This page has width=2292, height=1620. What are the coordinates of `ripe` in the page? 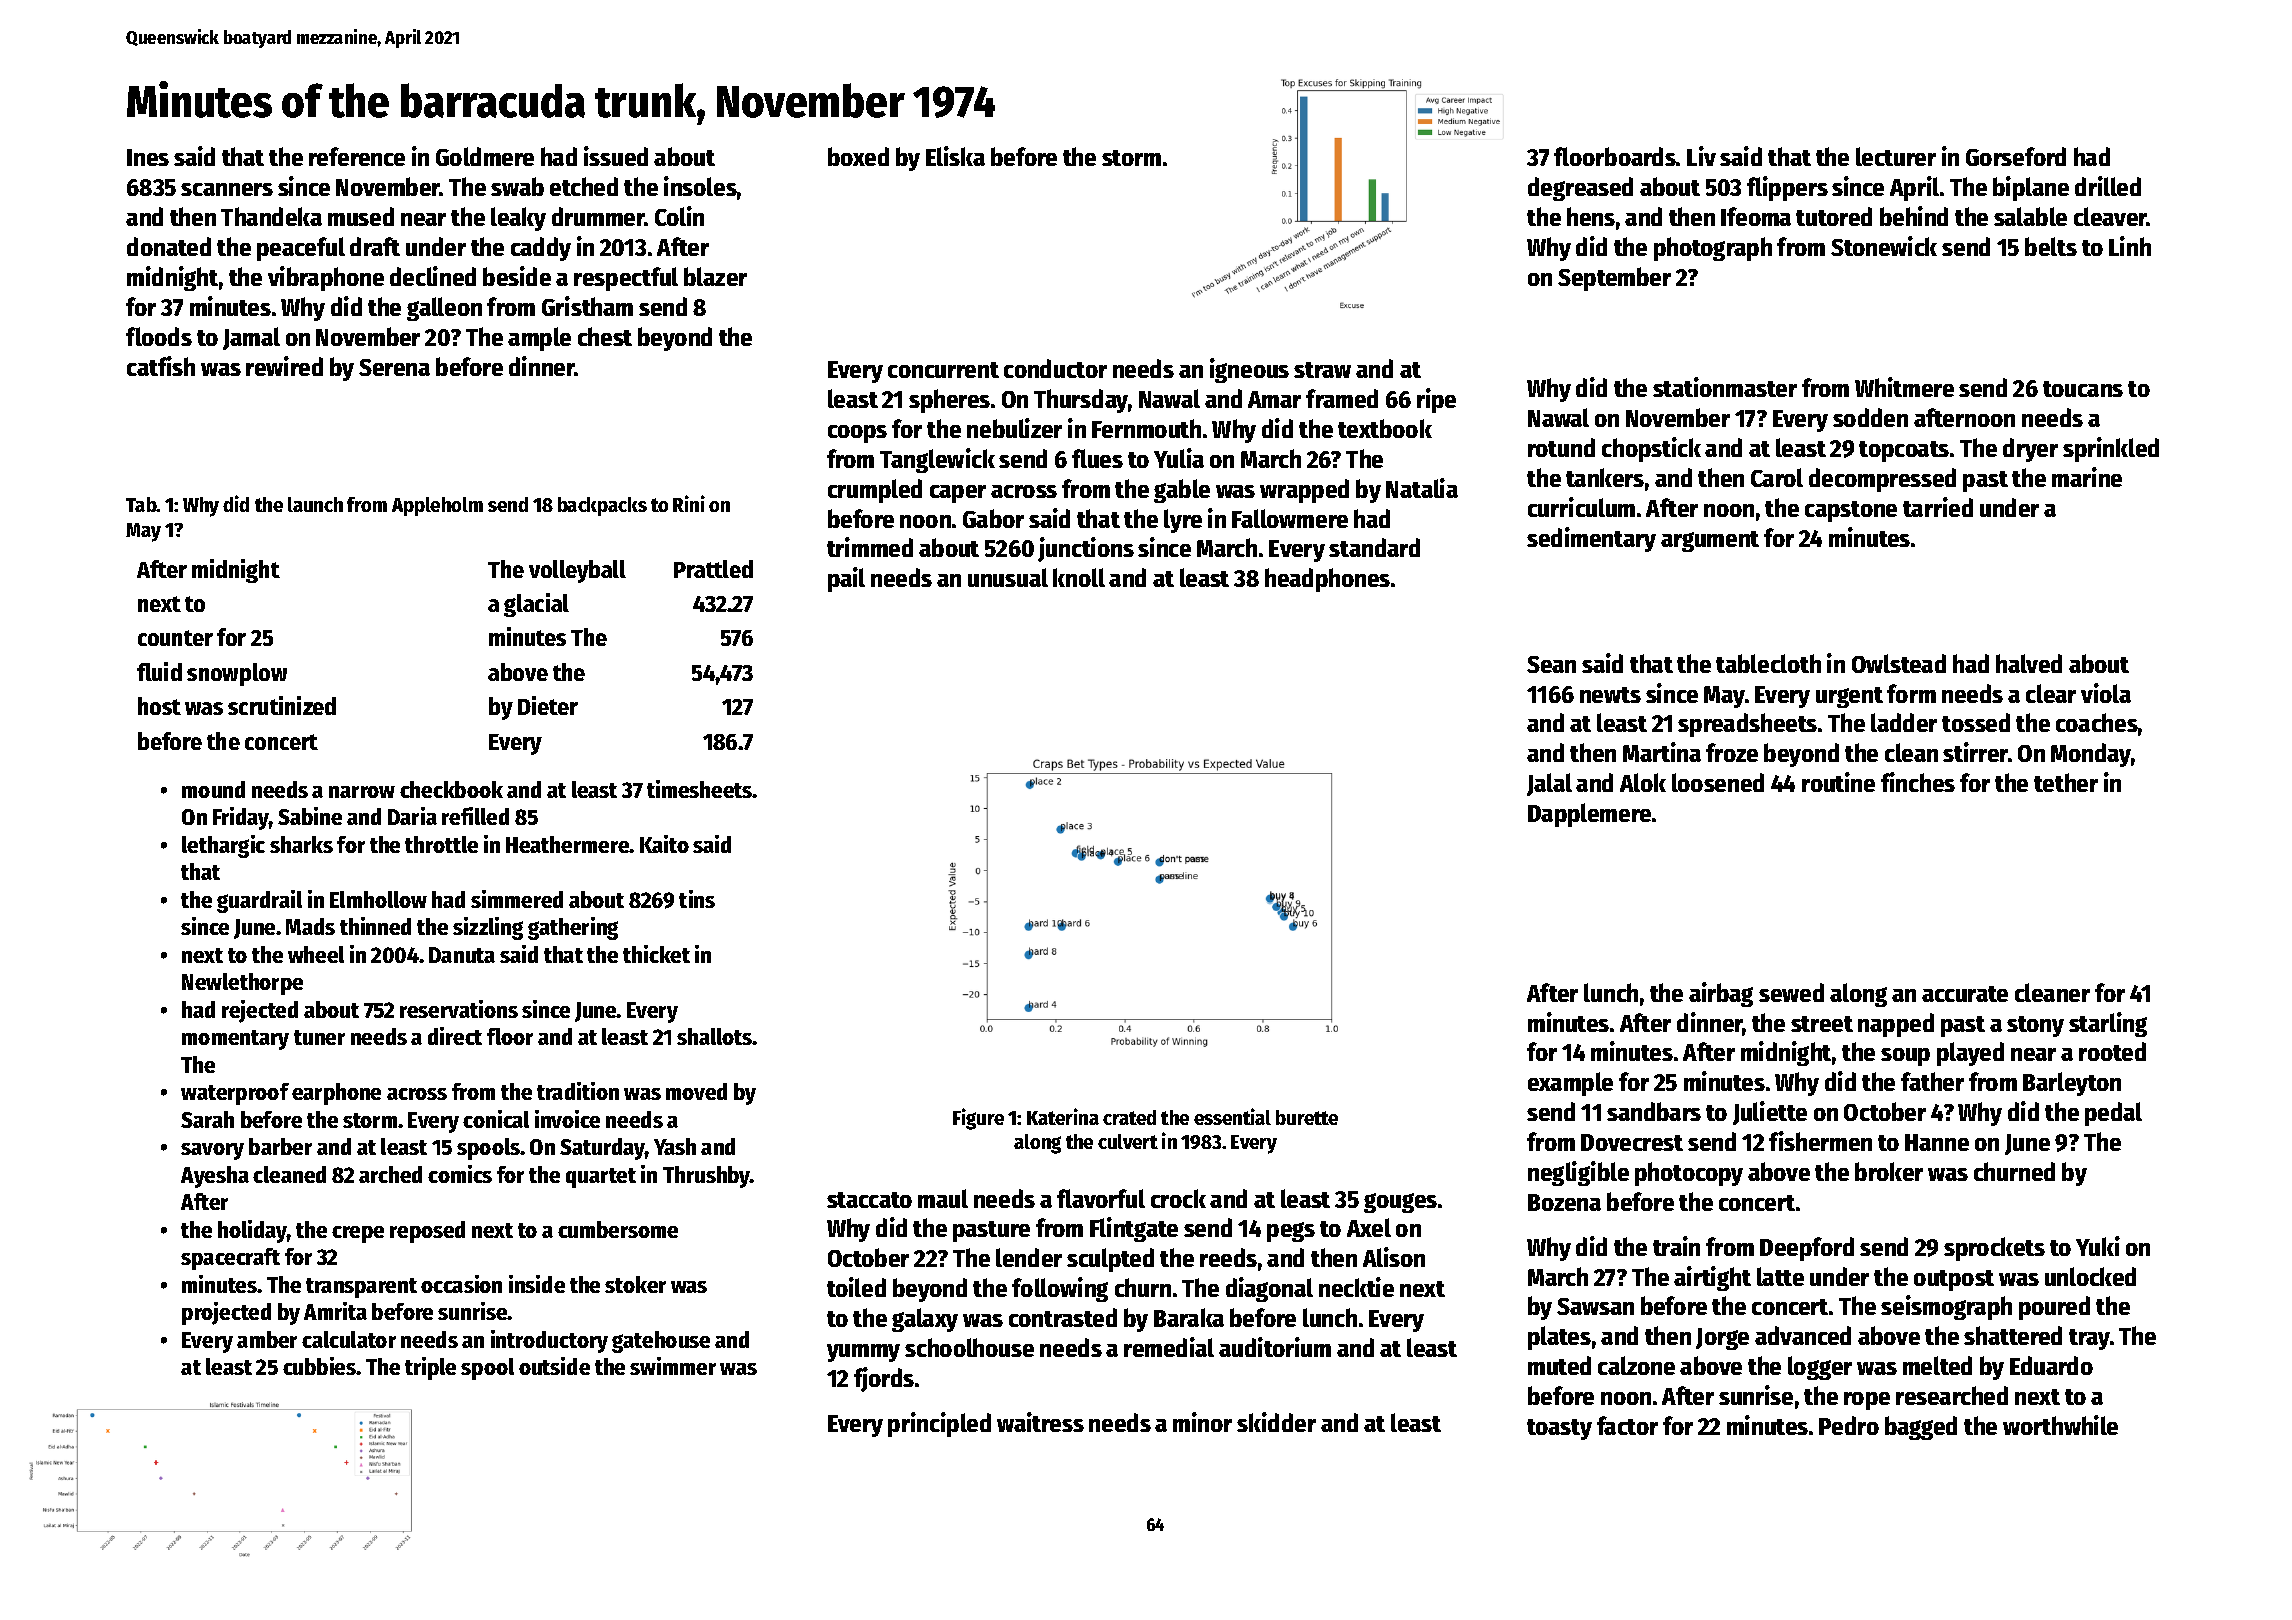 It's located at (1436, 400).
